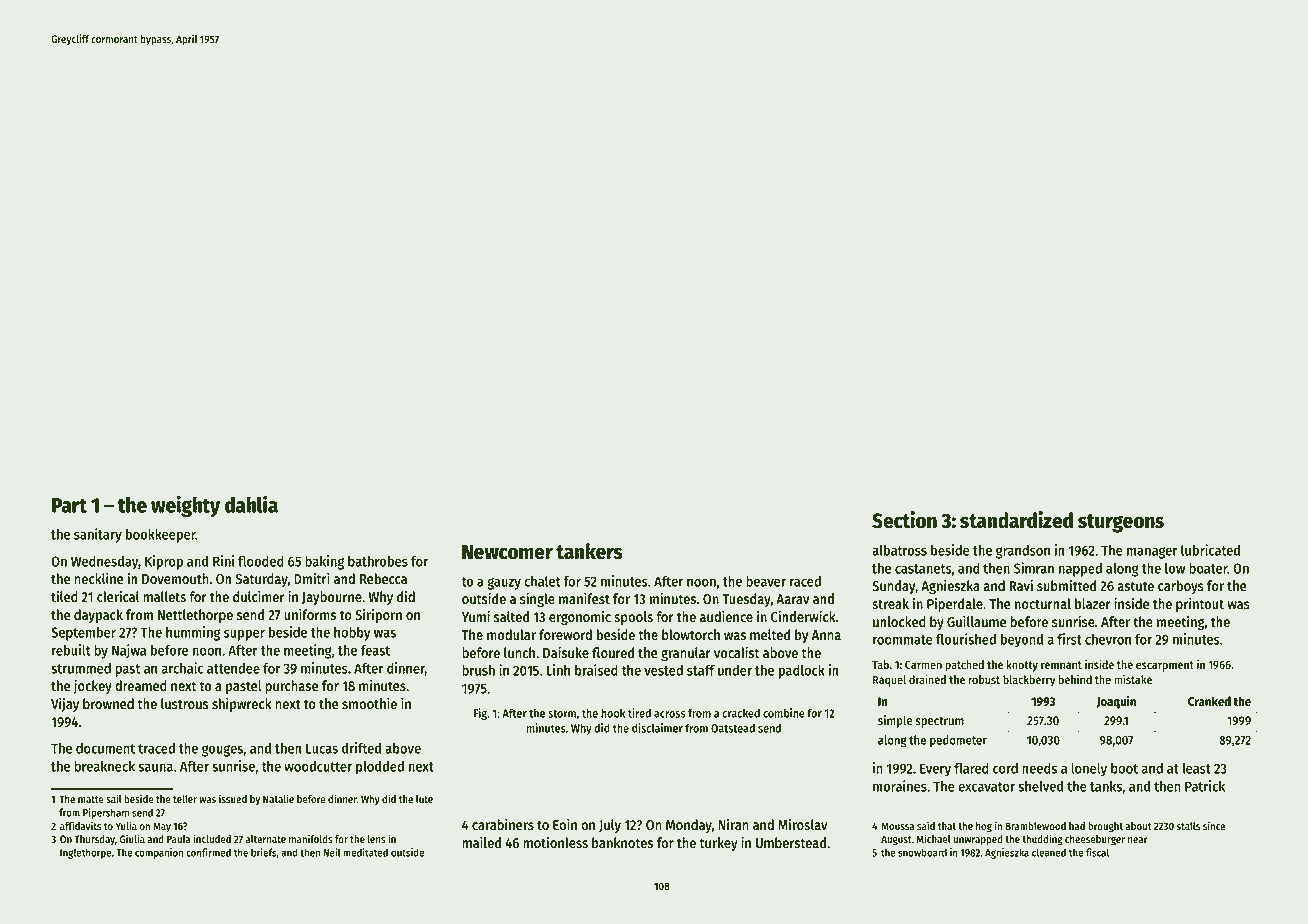 This image has width=1308, height=924. Describe the element at coordinates (175, 578) in the image. I see `Dovemouth` at that location.
